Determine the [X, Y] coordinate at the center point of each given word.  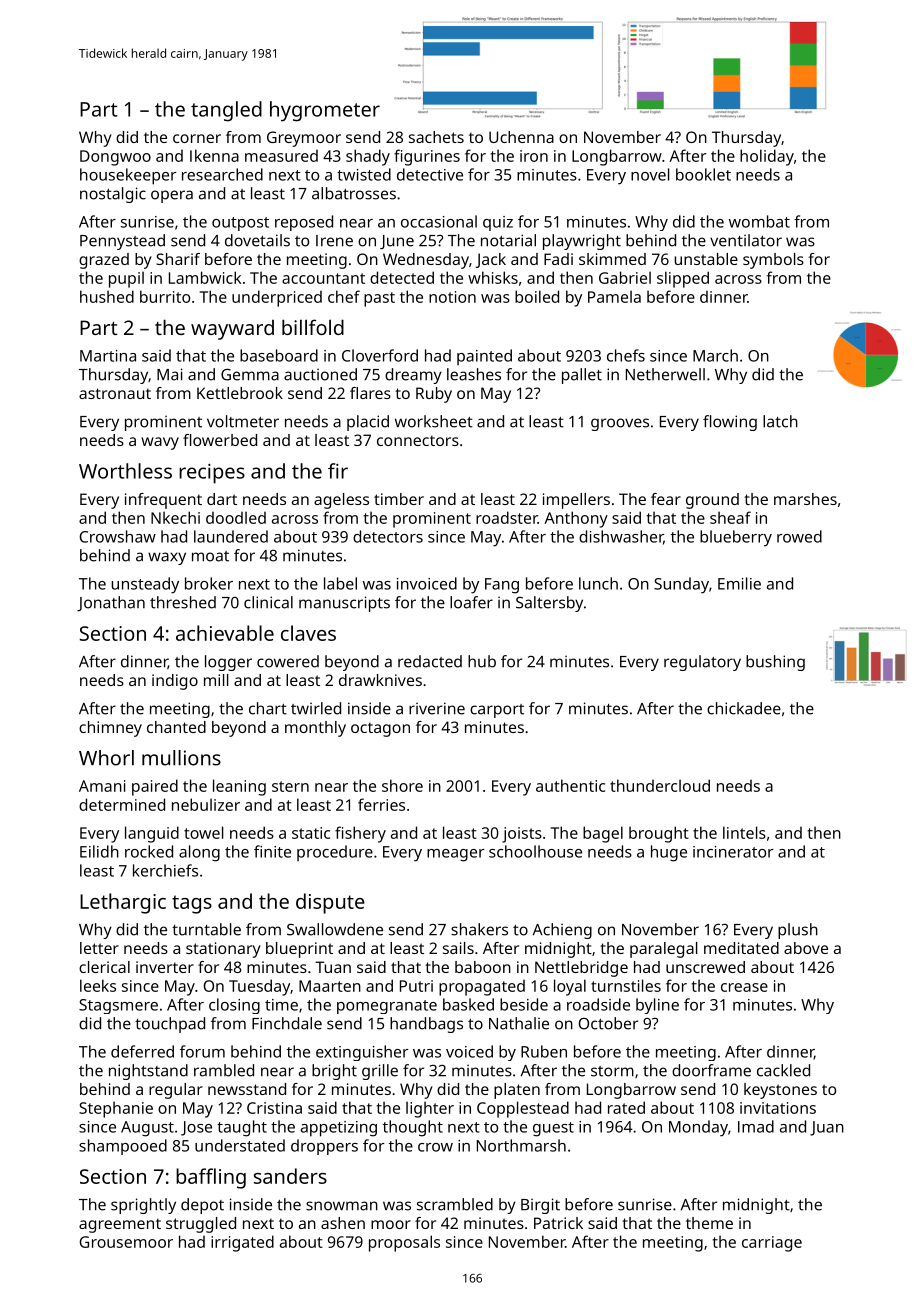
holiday [767, 157]
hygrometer [325, 111]
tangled [226, 111]
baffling [211, 1178]
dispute [330, 903]
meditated [741, 948]
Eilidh [99, 851]
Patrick [558, 1223]
